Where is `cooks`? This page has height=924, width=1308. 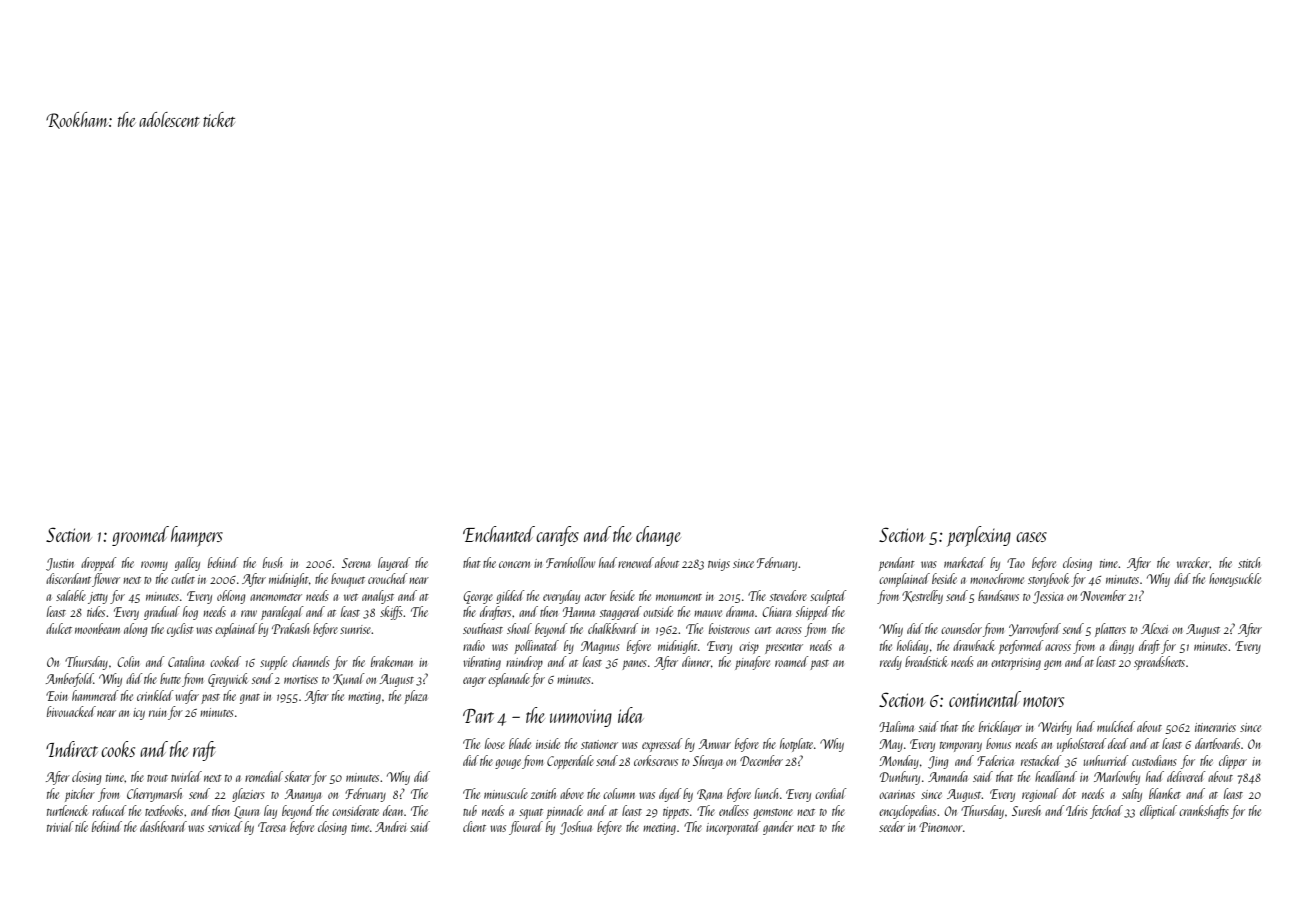
cooks is located at coordinates (118, 749).
